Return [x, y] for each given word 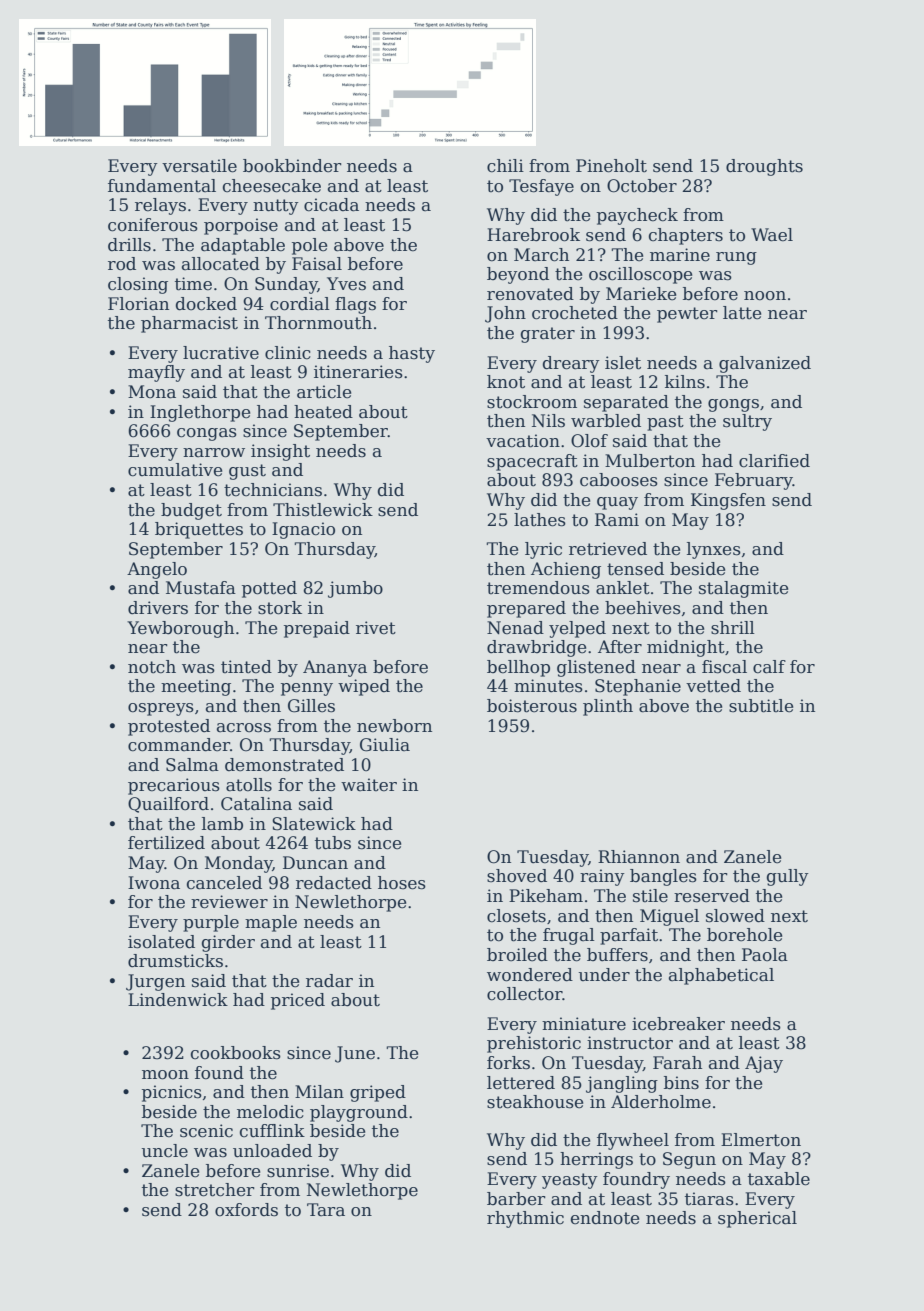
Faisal [317, 264]
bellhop [518, 668]
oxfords [246, 1210]
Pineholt [611, 166]
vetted [713, 686]
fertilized [166, 843]
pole [309, 246]
